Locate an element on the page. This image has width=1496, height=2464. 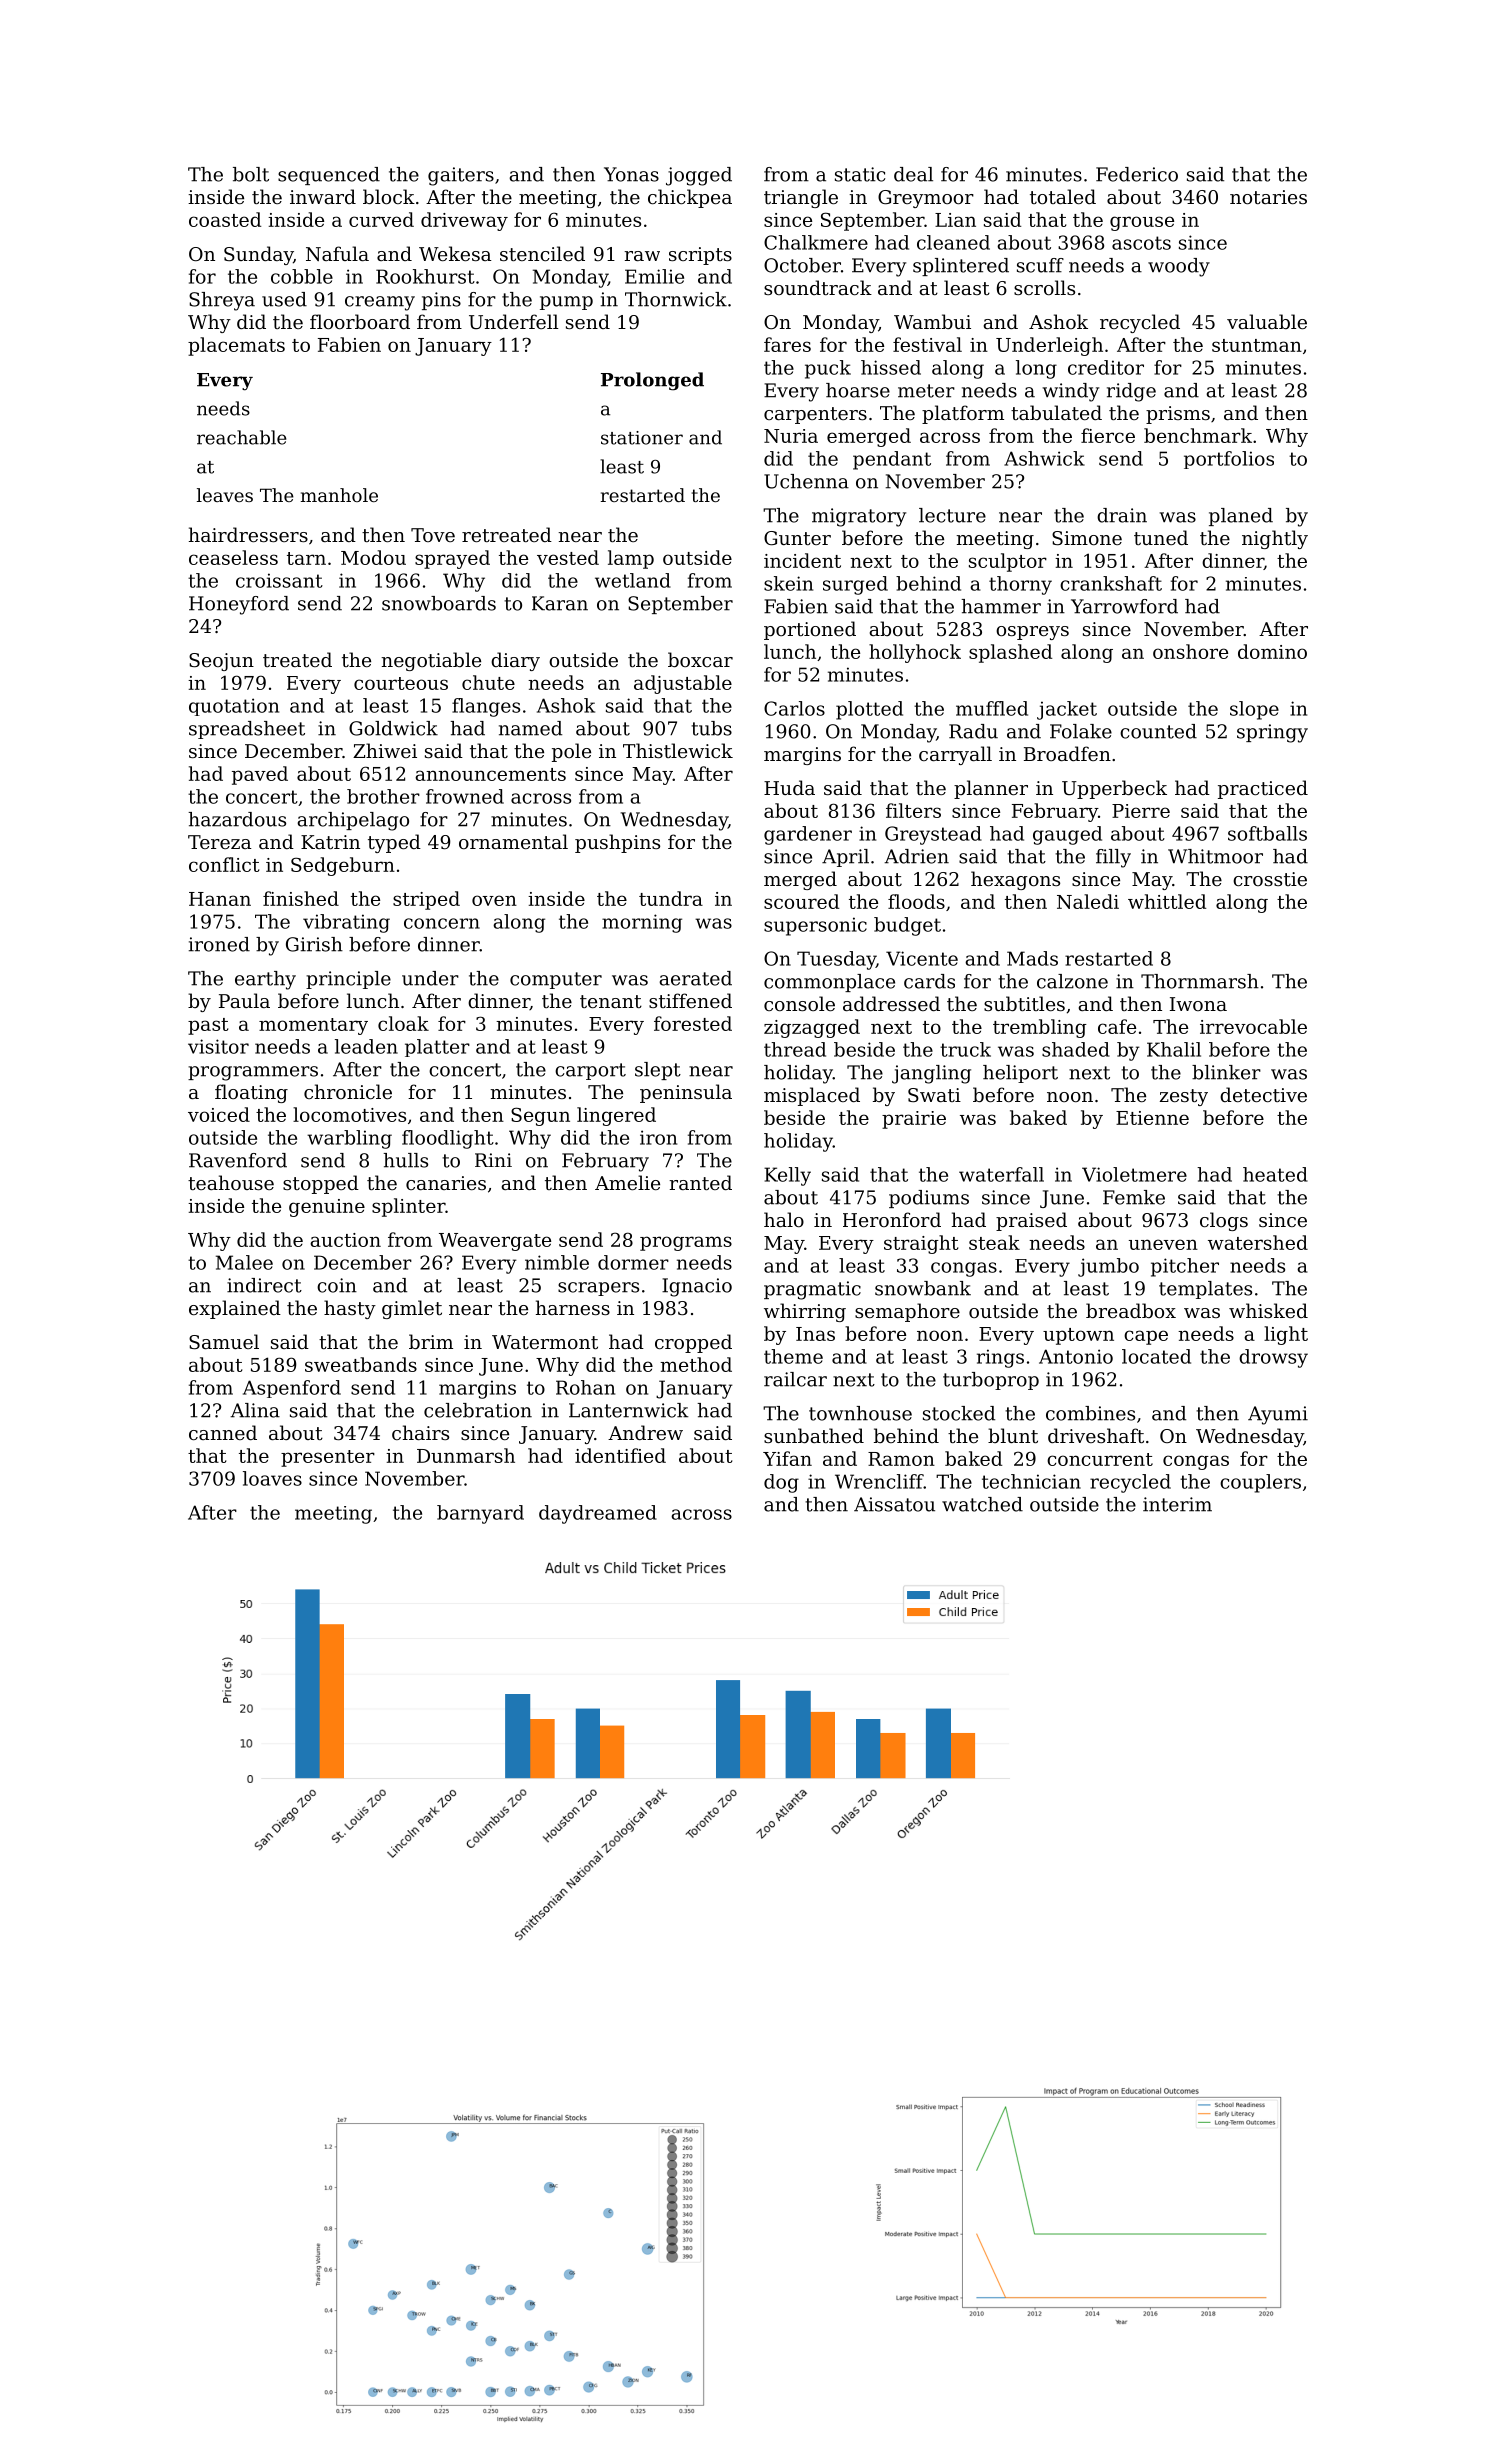
Dunmarsh is located at coordinates (466, 1455).
